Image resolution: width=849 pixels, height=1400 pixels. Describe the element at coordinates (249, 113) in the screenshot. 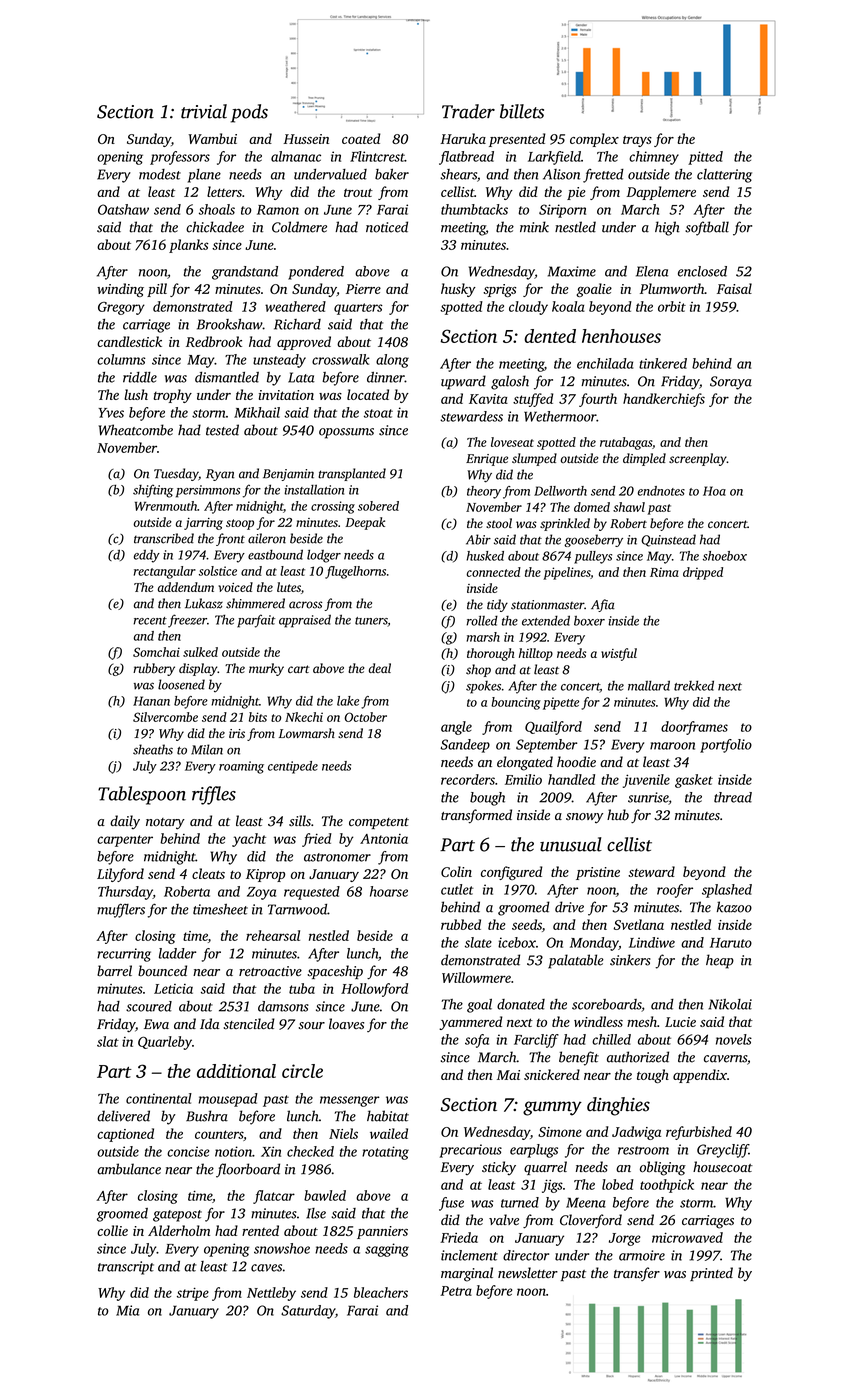

I see `pods` at that location.
